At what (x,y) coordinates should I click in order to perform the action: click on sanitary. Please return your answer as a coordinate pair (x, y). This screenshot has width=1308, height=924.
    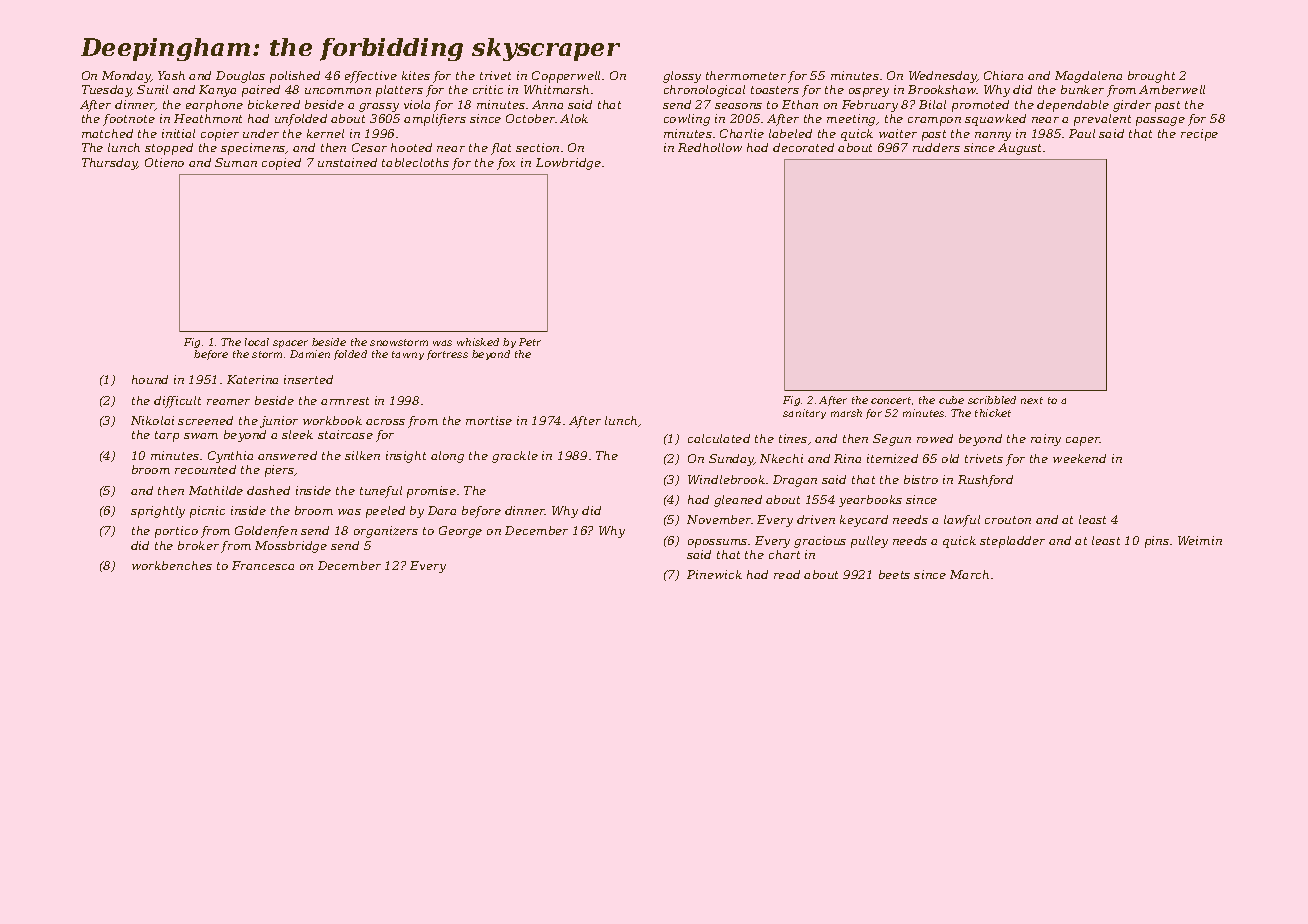
    Looking at the image, I should click on (804, 414).
